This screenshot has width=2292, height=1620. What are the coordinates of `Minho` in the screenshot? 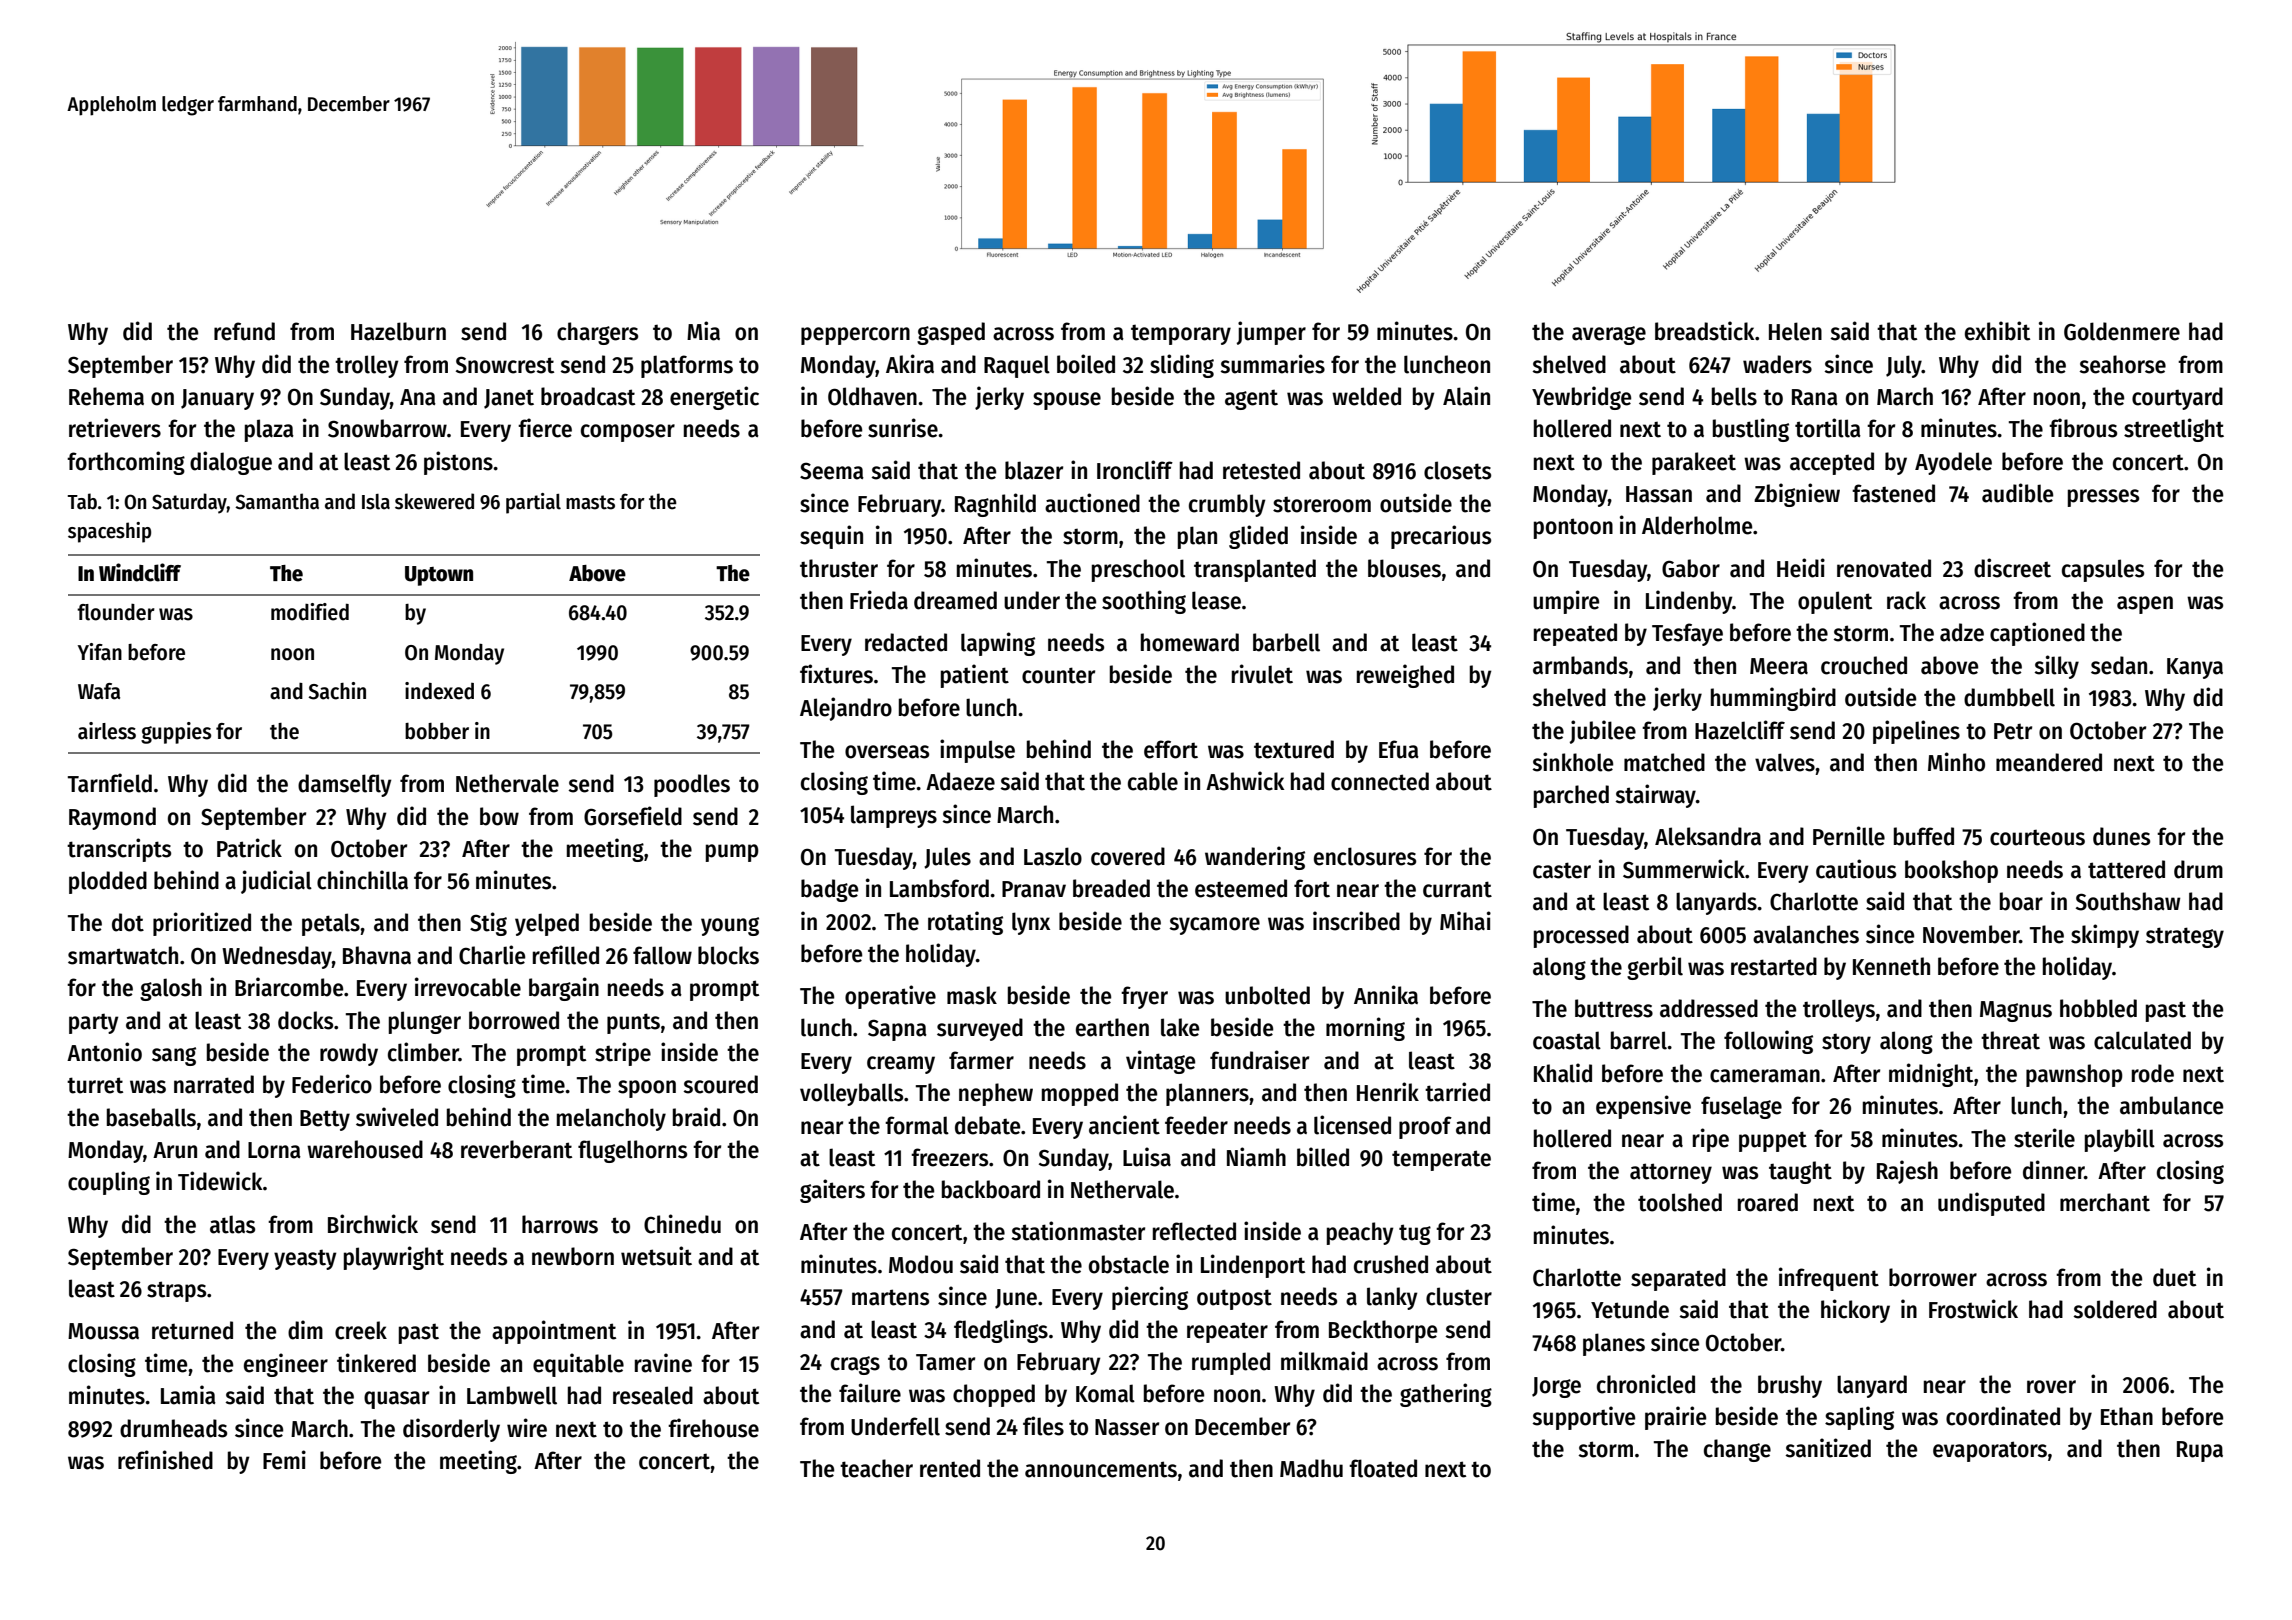 It's located at (1956, 762).
